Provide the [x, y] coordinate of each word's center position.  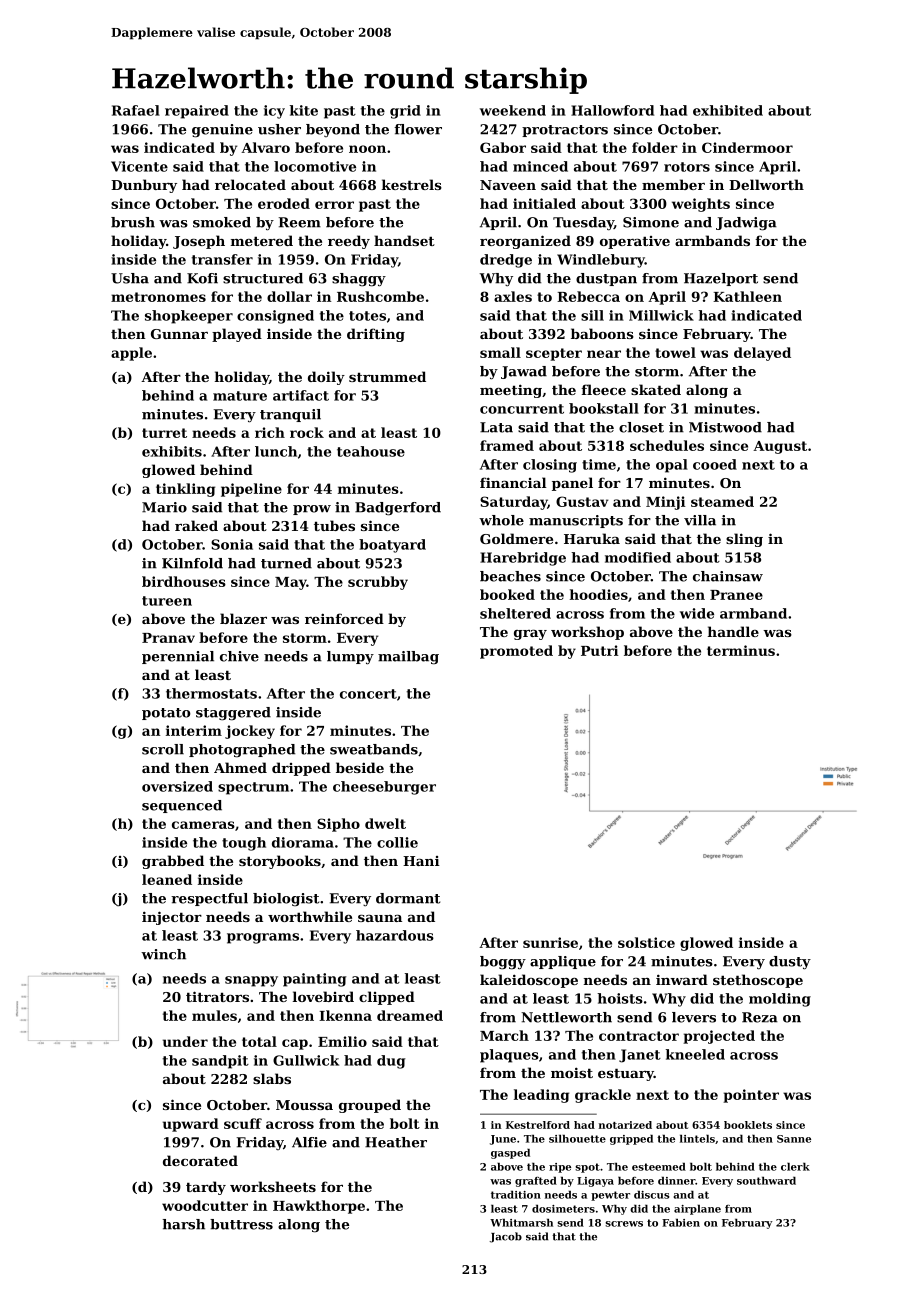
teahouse [371, 451]
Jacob [506, 1237]
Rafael [136, 110]
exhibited [728, 110]
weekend [513, 110]
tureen [167, 601]
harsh [184, 1224]
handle [733, 631]
